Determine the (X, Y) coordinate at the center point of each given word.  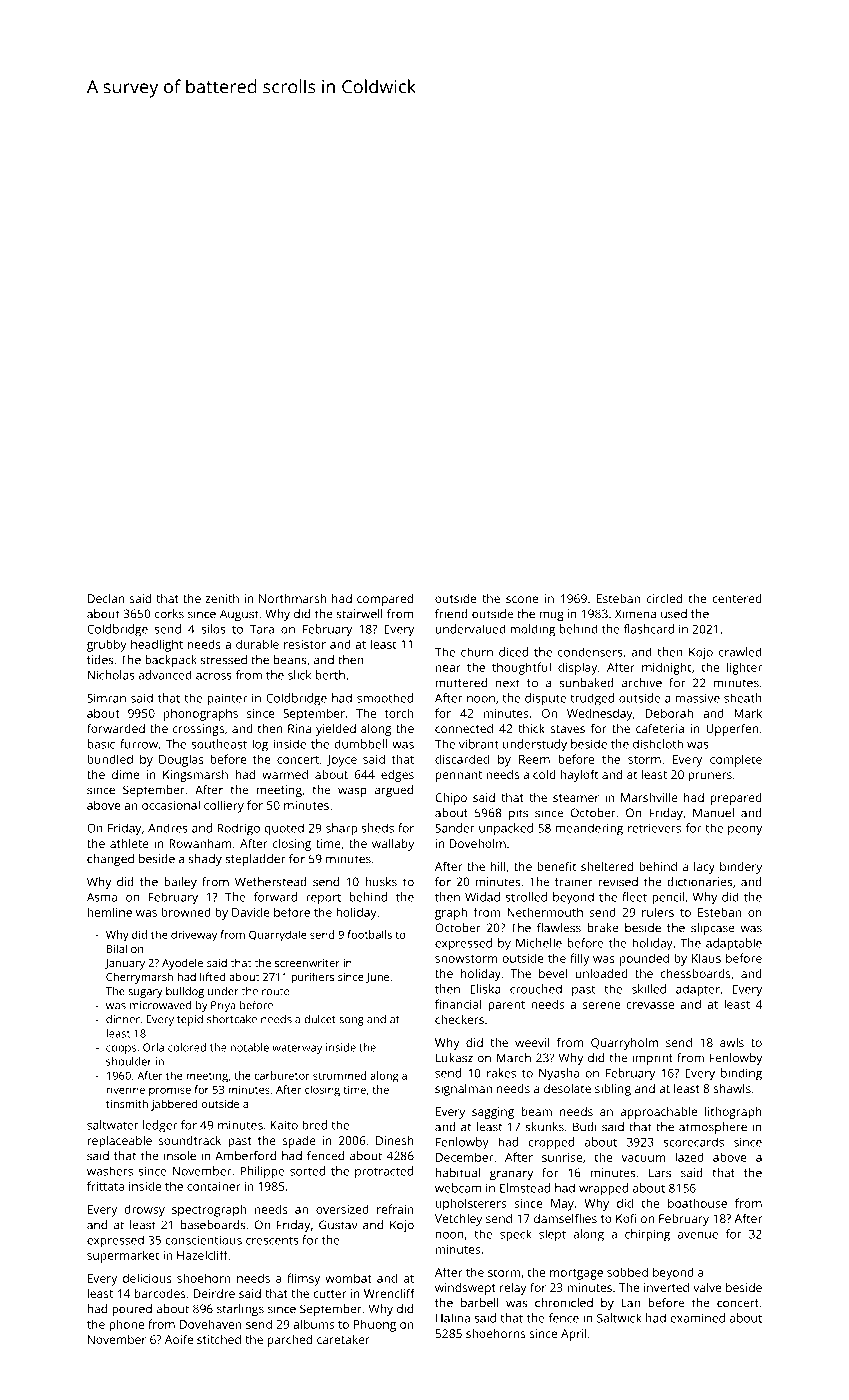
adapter (698, 990)
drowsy (144, 1210)
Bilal (117, 948)
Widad (482, 897)
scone (522, 599)
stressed (224, 660)
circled (664, 598)
